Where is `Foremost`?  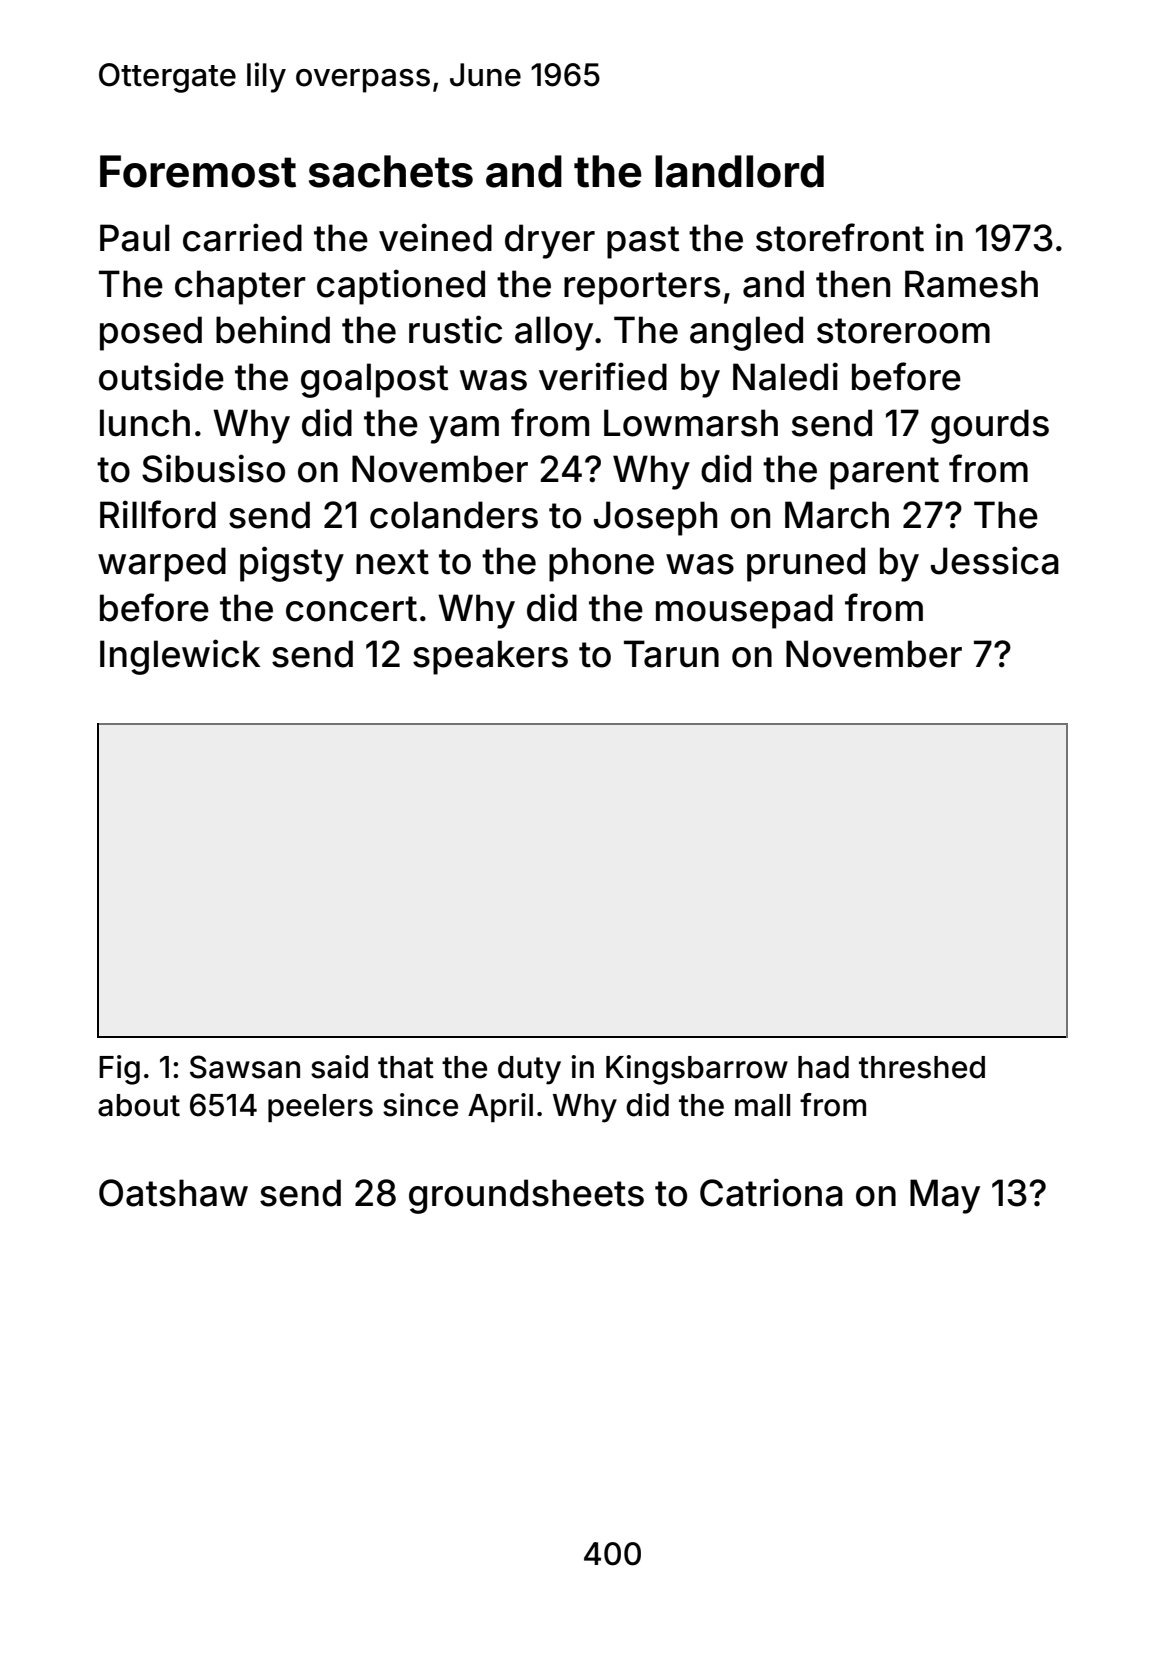 Foremost is located at coordinates (198, 171).
